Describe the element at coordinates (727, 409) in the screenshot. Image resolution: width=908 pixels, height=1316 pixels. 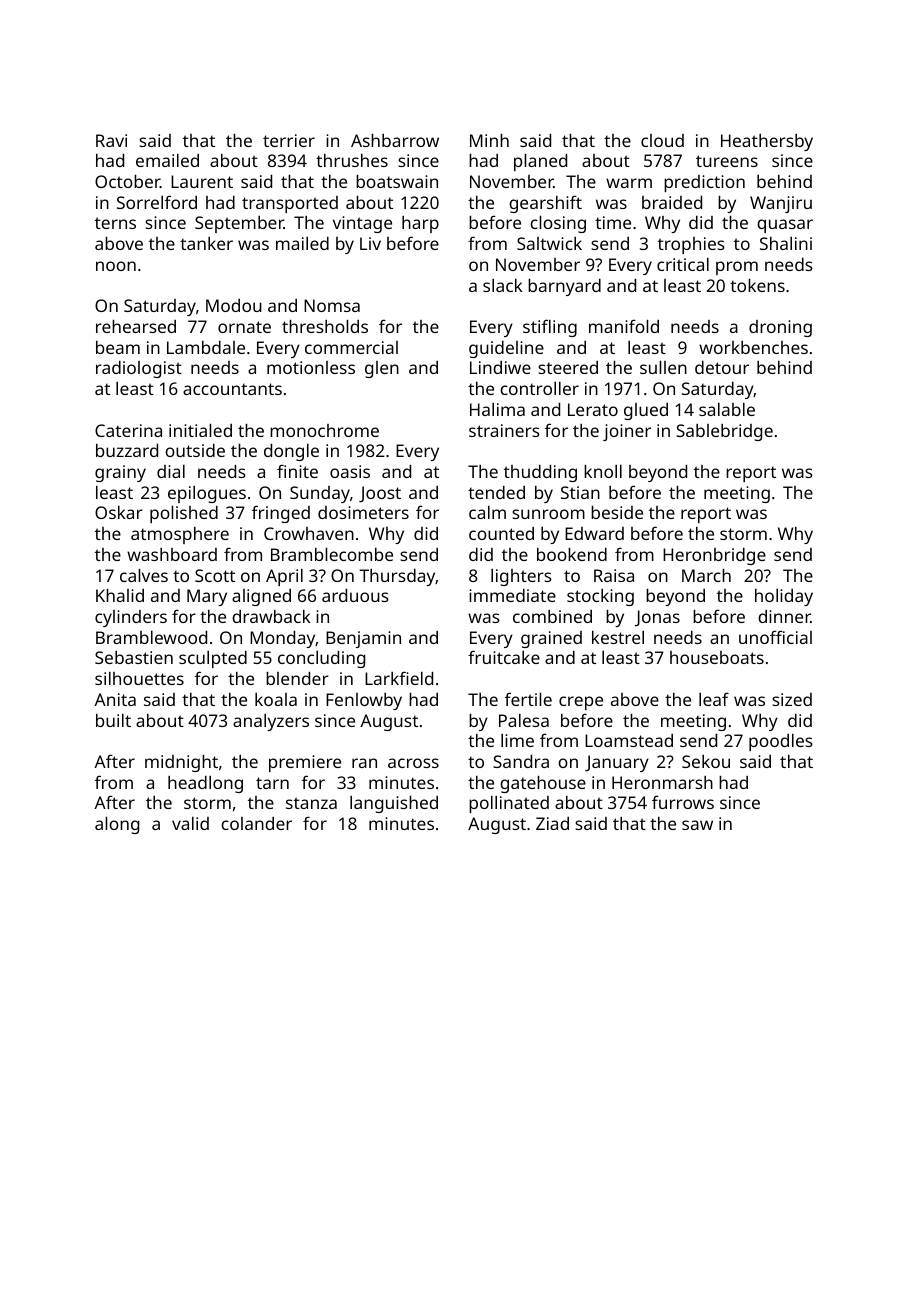
I see `salable` at that location.
